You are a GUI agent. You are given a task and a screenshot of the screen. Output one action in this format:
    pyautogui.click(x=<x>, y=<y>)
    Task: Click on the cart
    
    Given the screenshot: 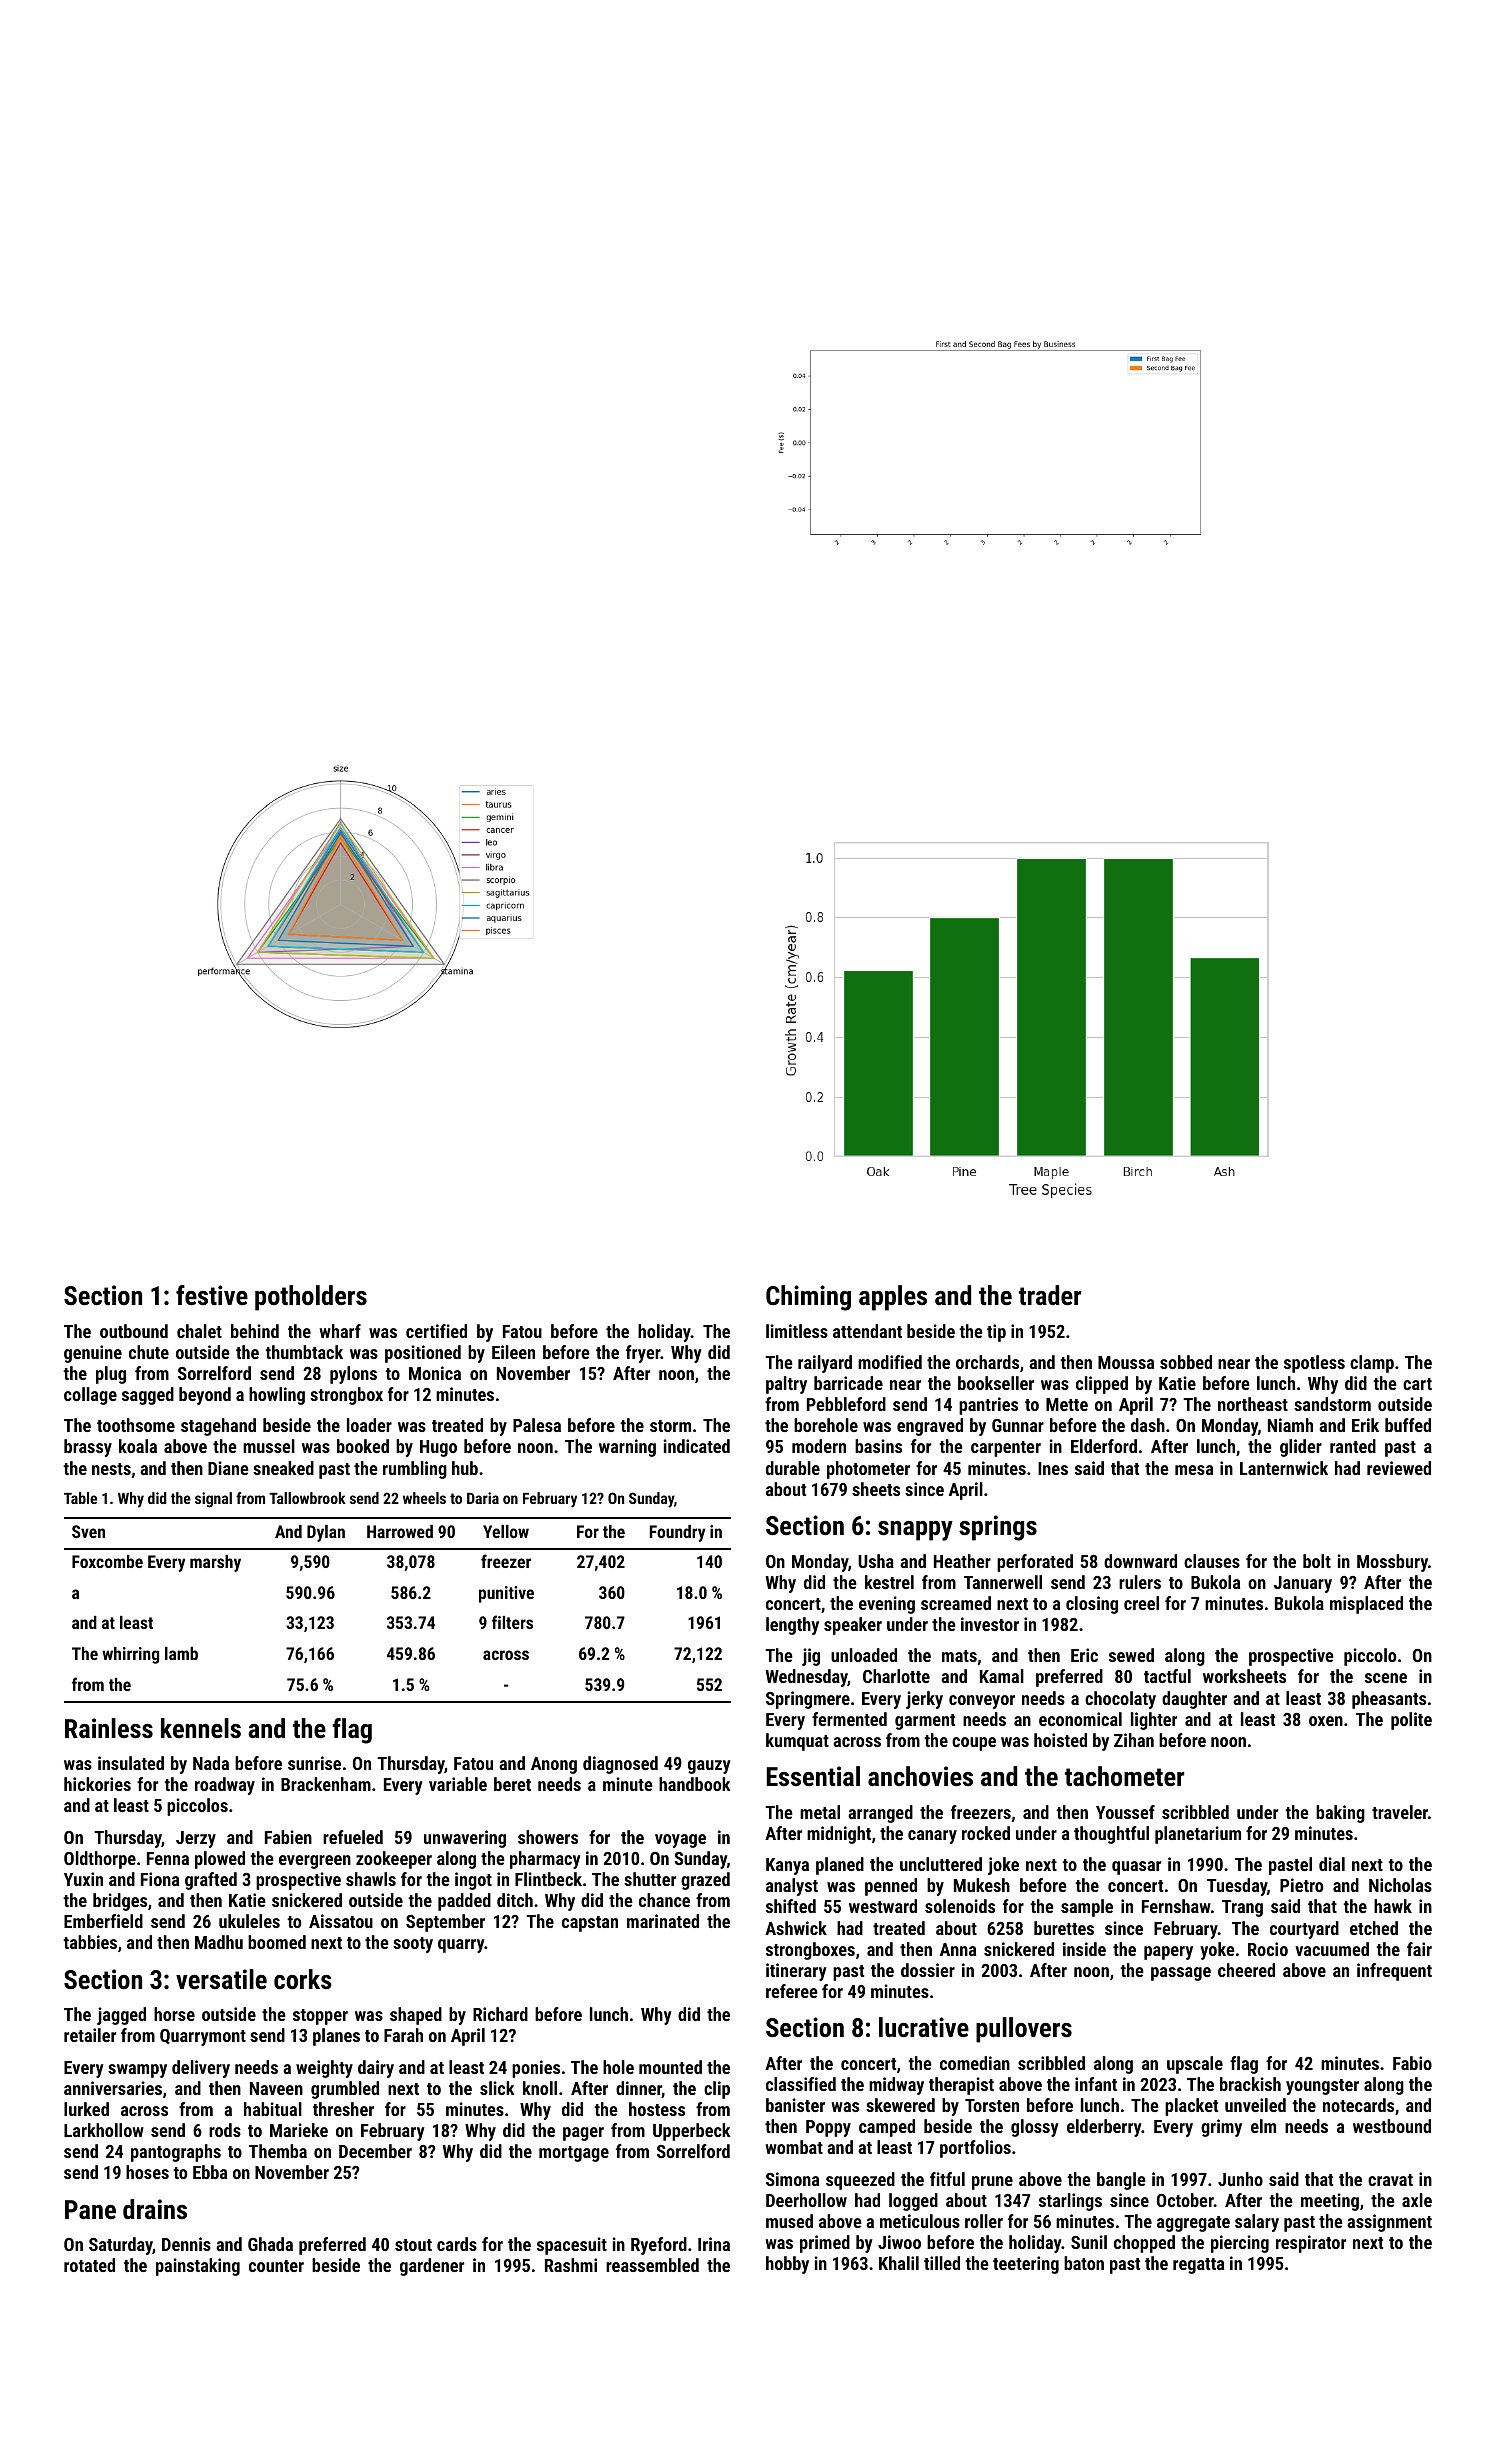 What is the action you would take?
    pyautogui.click(x=1417, y=1384)
